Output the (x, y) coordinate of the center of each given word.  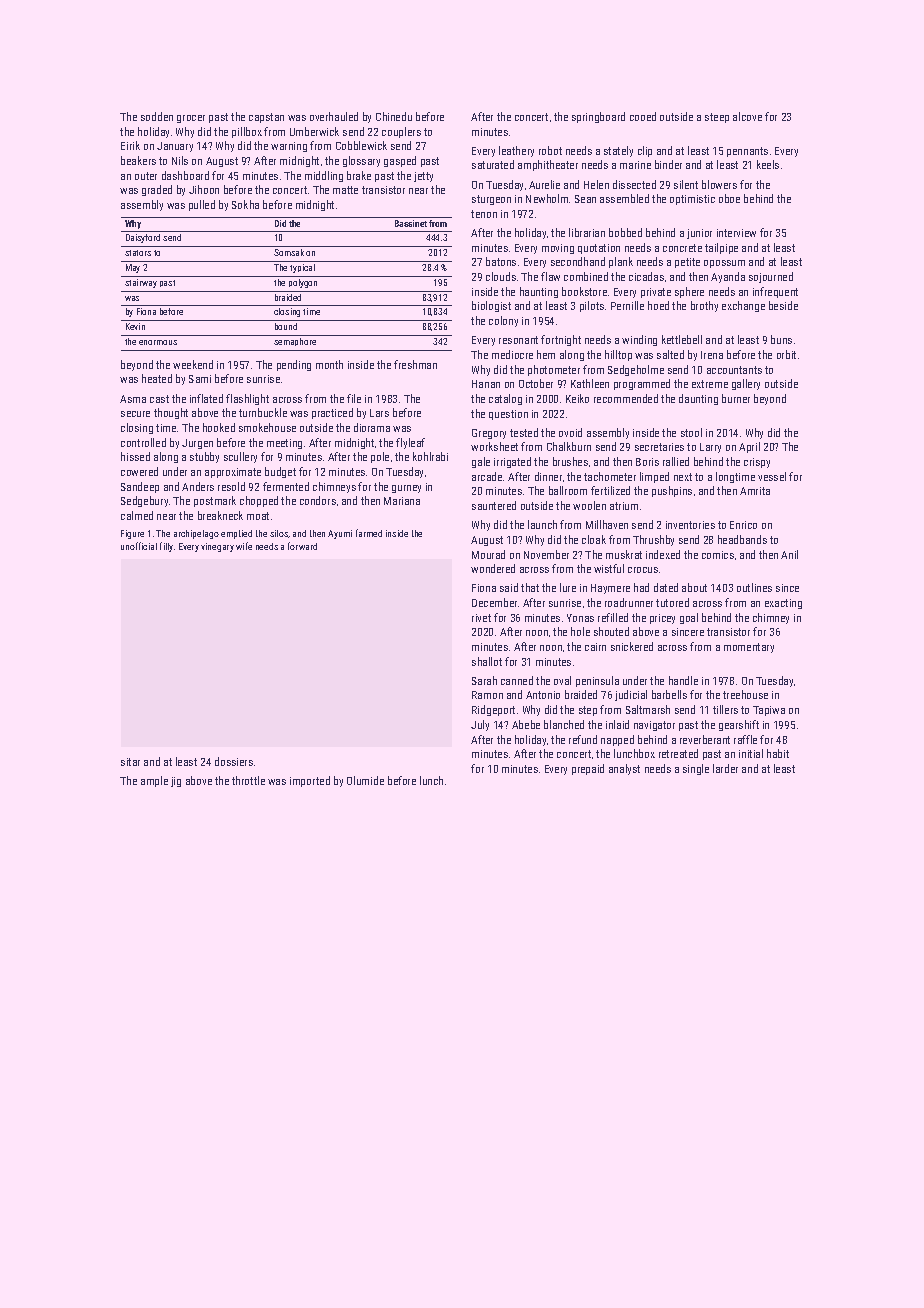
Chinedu (394, 116)
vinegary (217, 547)
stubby (204, 457)
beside (783, 305)
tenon (484, 214)
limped (654, 477)
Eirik (130, 145)
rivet (481, 618)
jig (176, 782)
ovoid (570, 432)
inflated (206, 398)
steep (717, 118)
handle (683, 680)
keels (768, 164)
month (329, 364)
